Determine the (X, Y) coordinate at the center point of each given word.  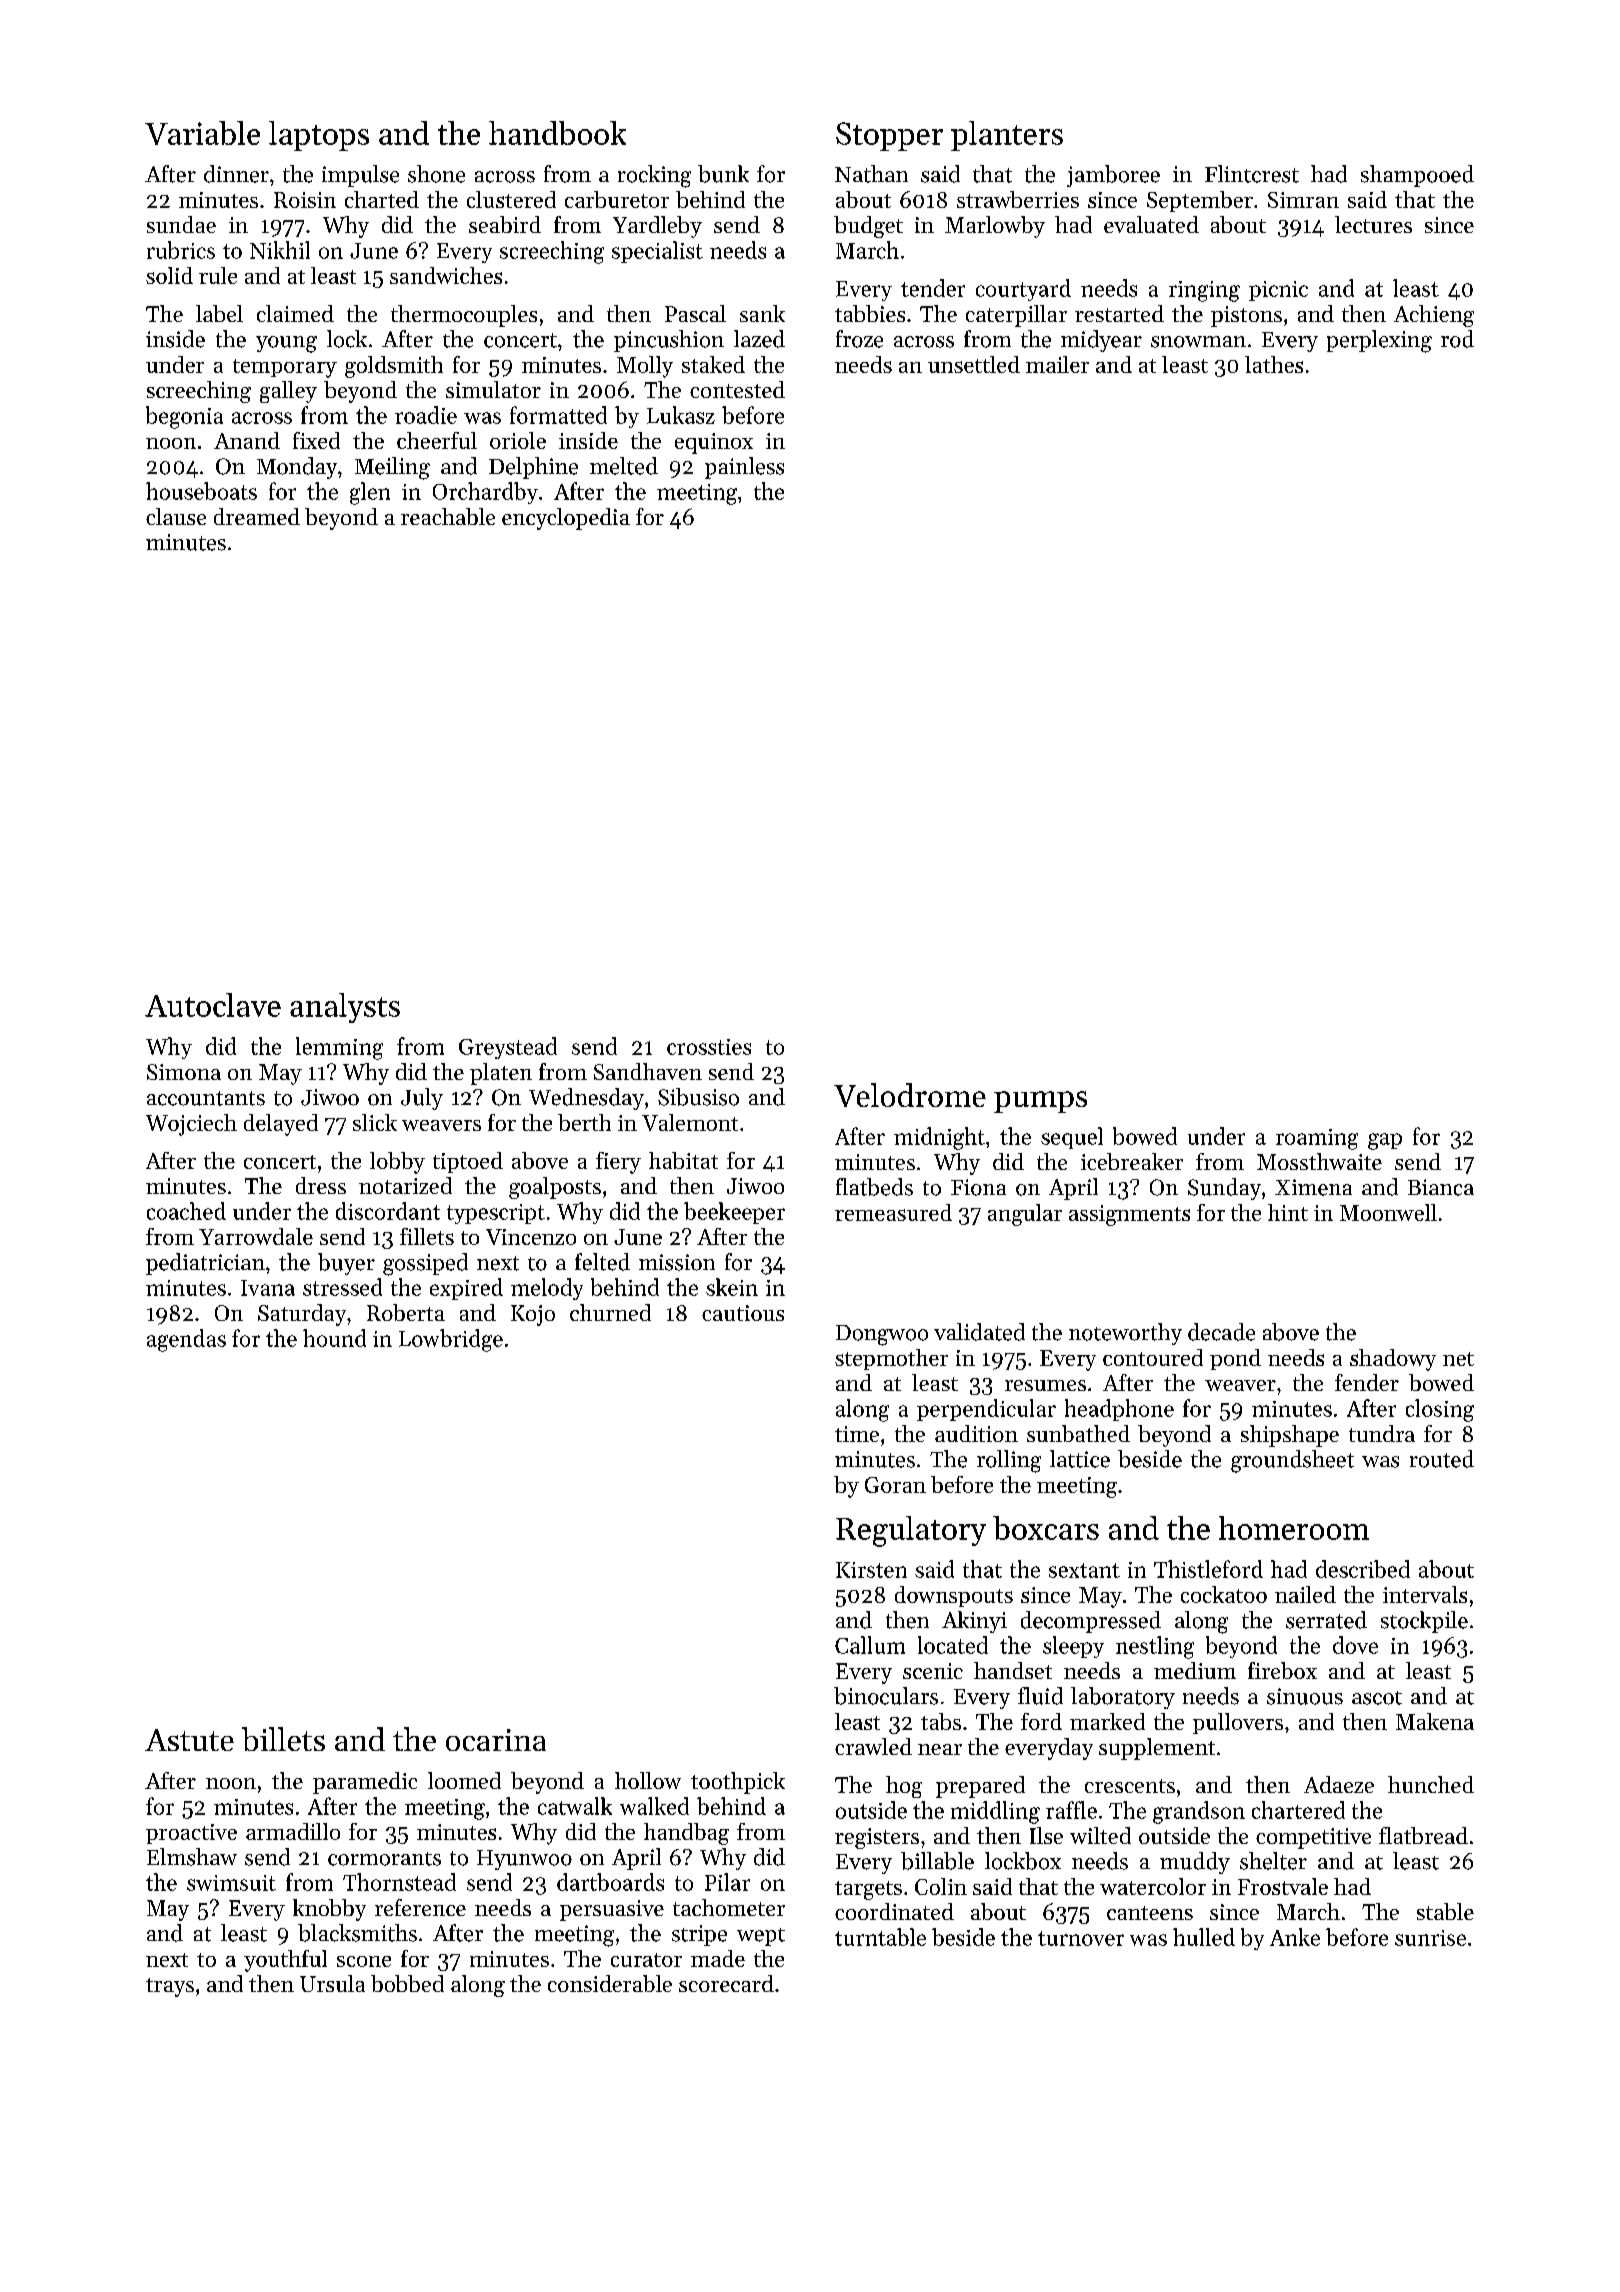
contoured (1153, 1357)
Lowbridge (451, 1340)
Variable (202, 133)
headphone (1119, 1410)
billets (283, 1739)
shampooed (1417, 176)
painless (744, 468)
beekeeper (734, 1213)
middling (995, 1812)
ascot (1377, 1698)
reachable (448, 516)
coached (186, 1211)
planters (1007, 136)
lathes (1274, 364)
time (857, 1434)
